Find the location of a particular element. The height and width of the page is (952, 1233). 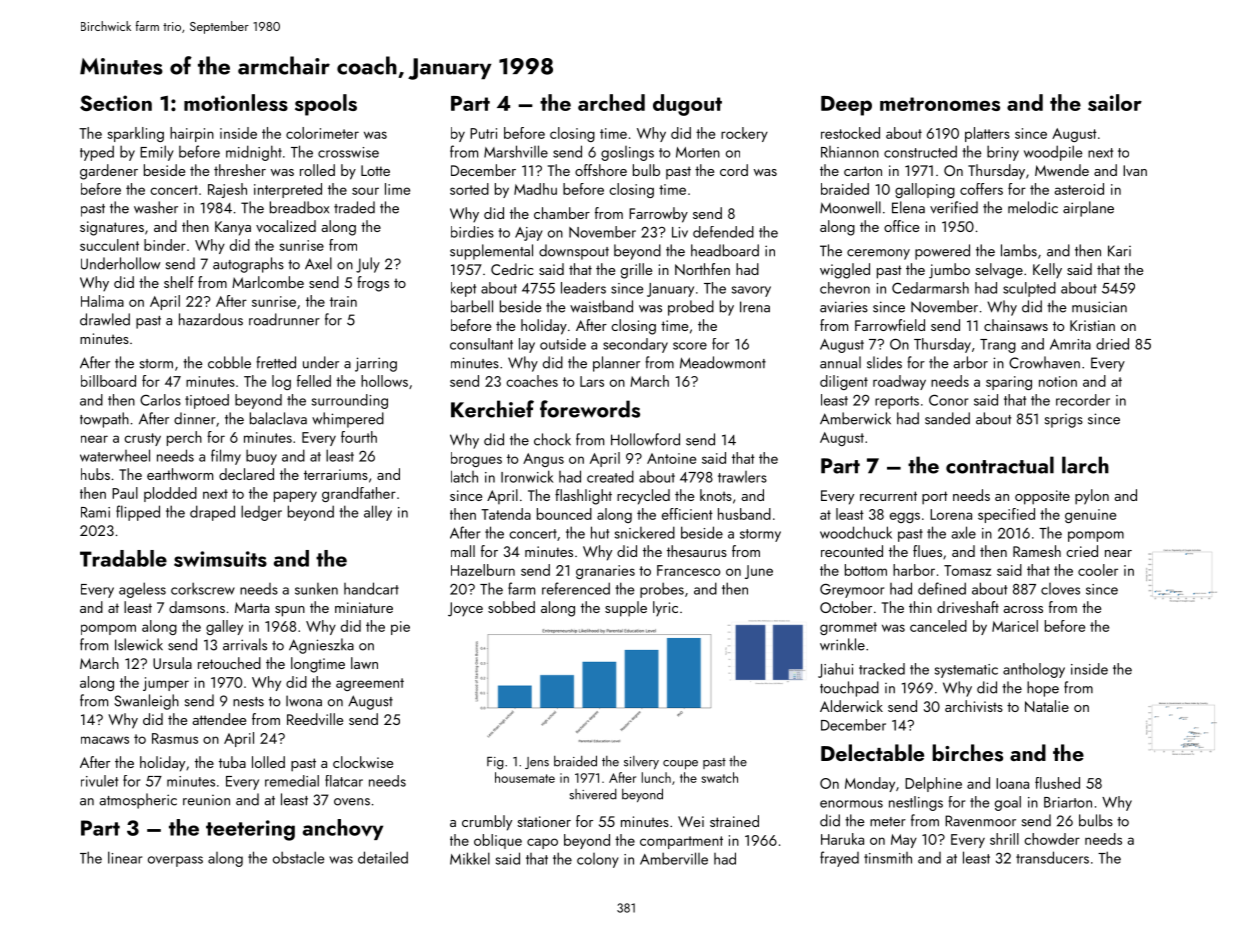

Mwende is located at coordinates (1062, 170).
